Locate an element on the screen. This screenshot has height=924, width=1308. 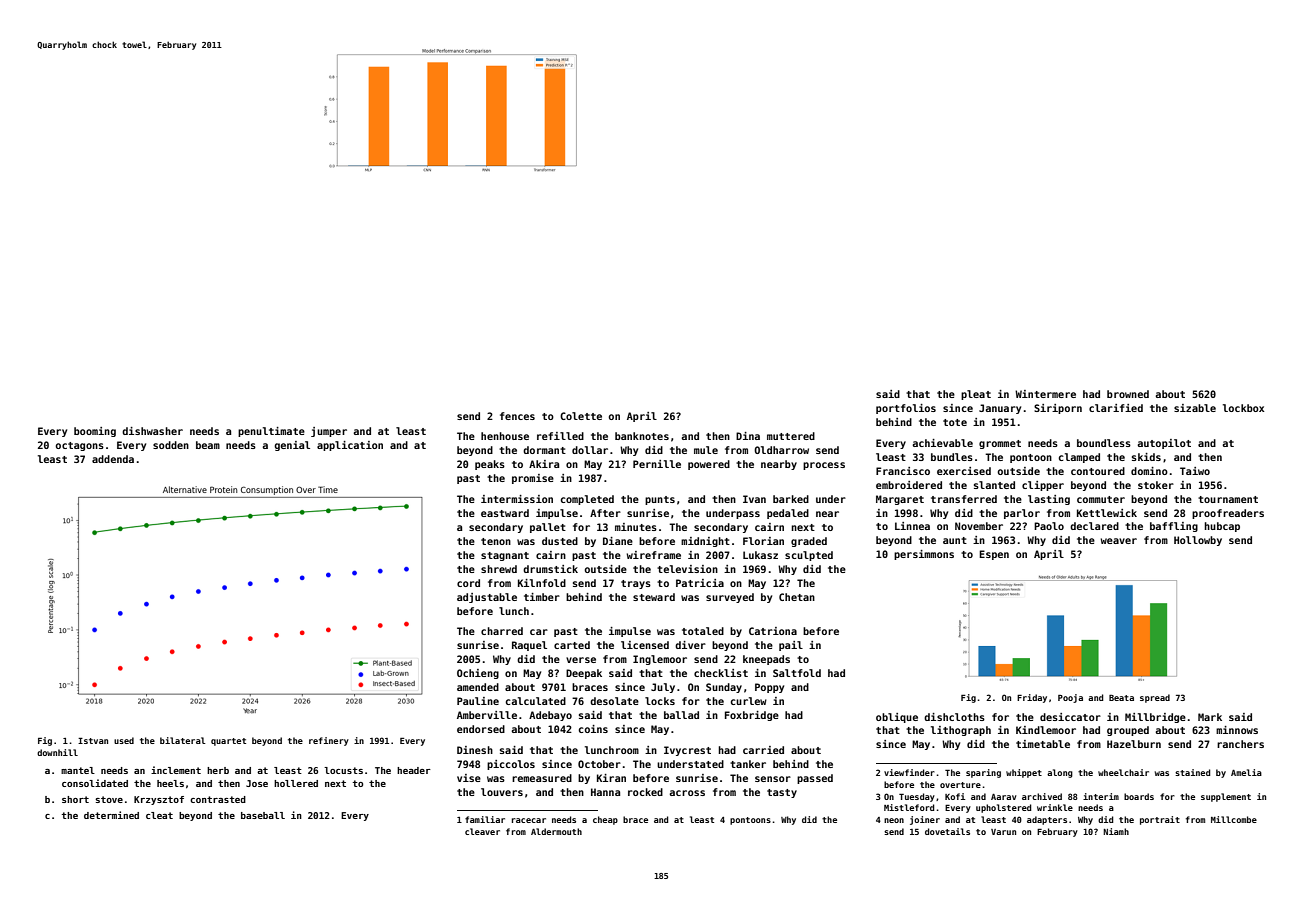
Aldermouth is located at coordinates (556, 831).
